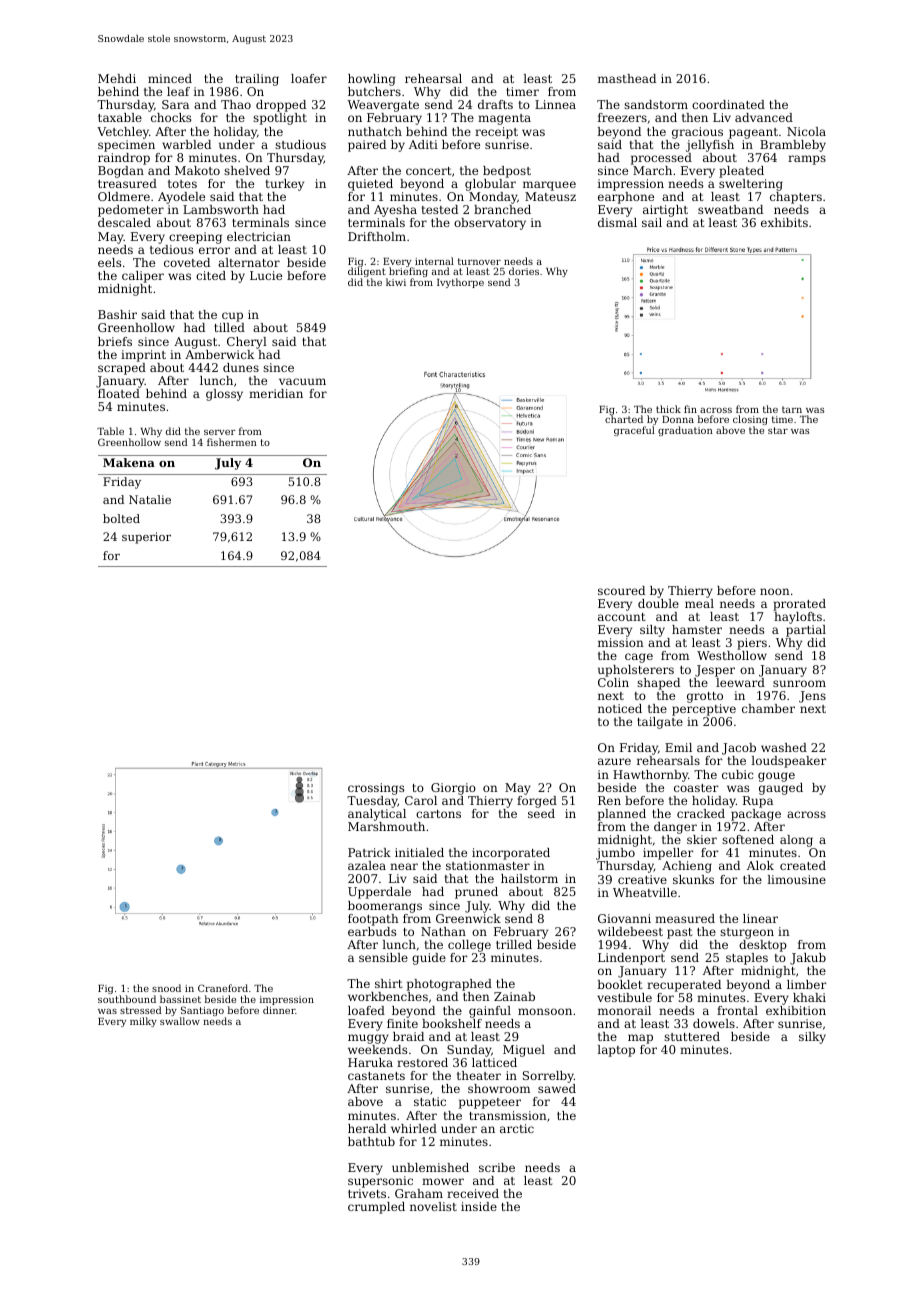  Describe the element at coordinates (692, 1036) in the screenshot. I see `stuttered` at that location.
